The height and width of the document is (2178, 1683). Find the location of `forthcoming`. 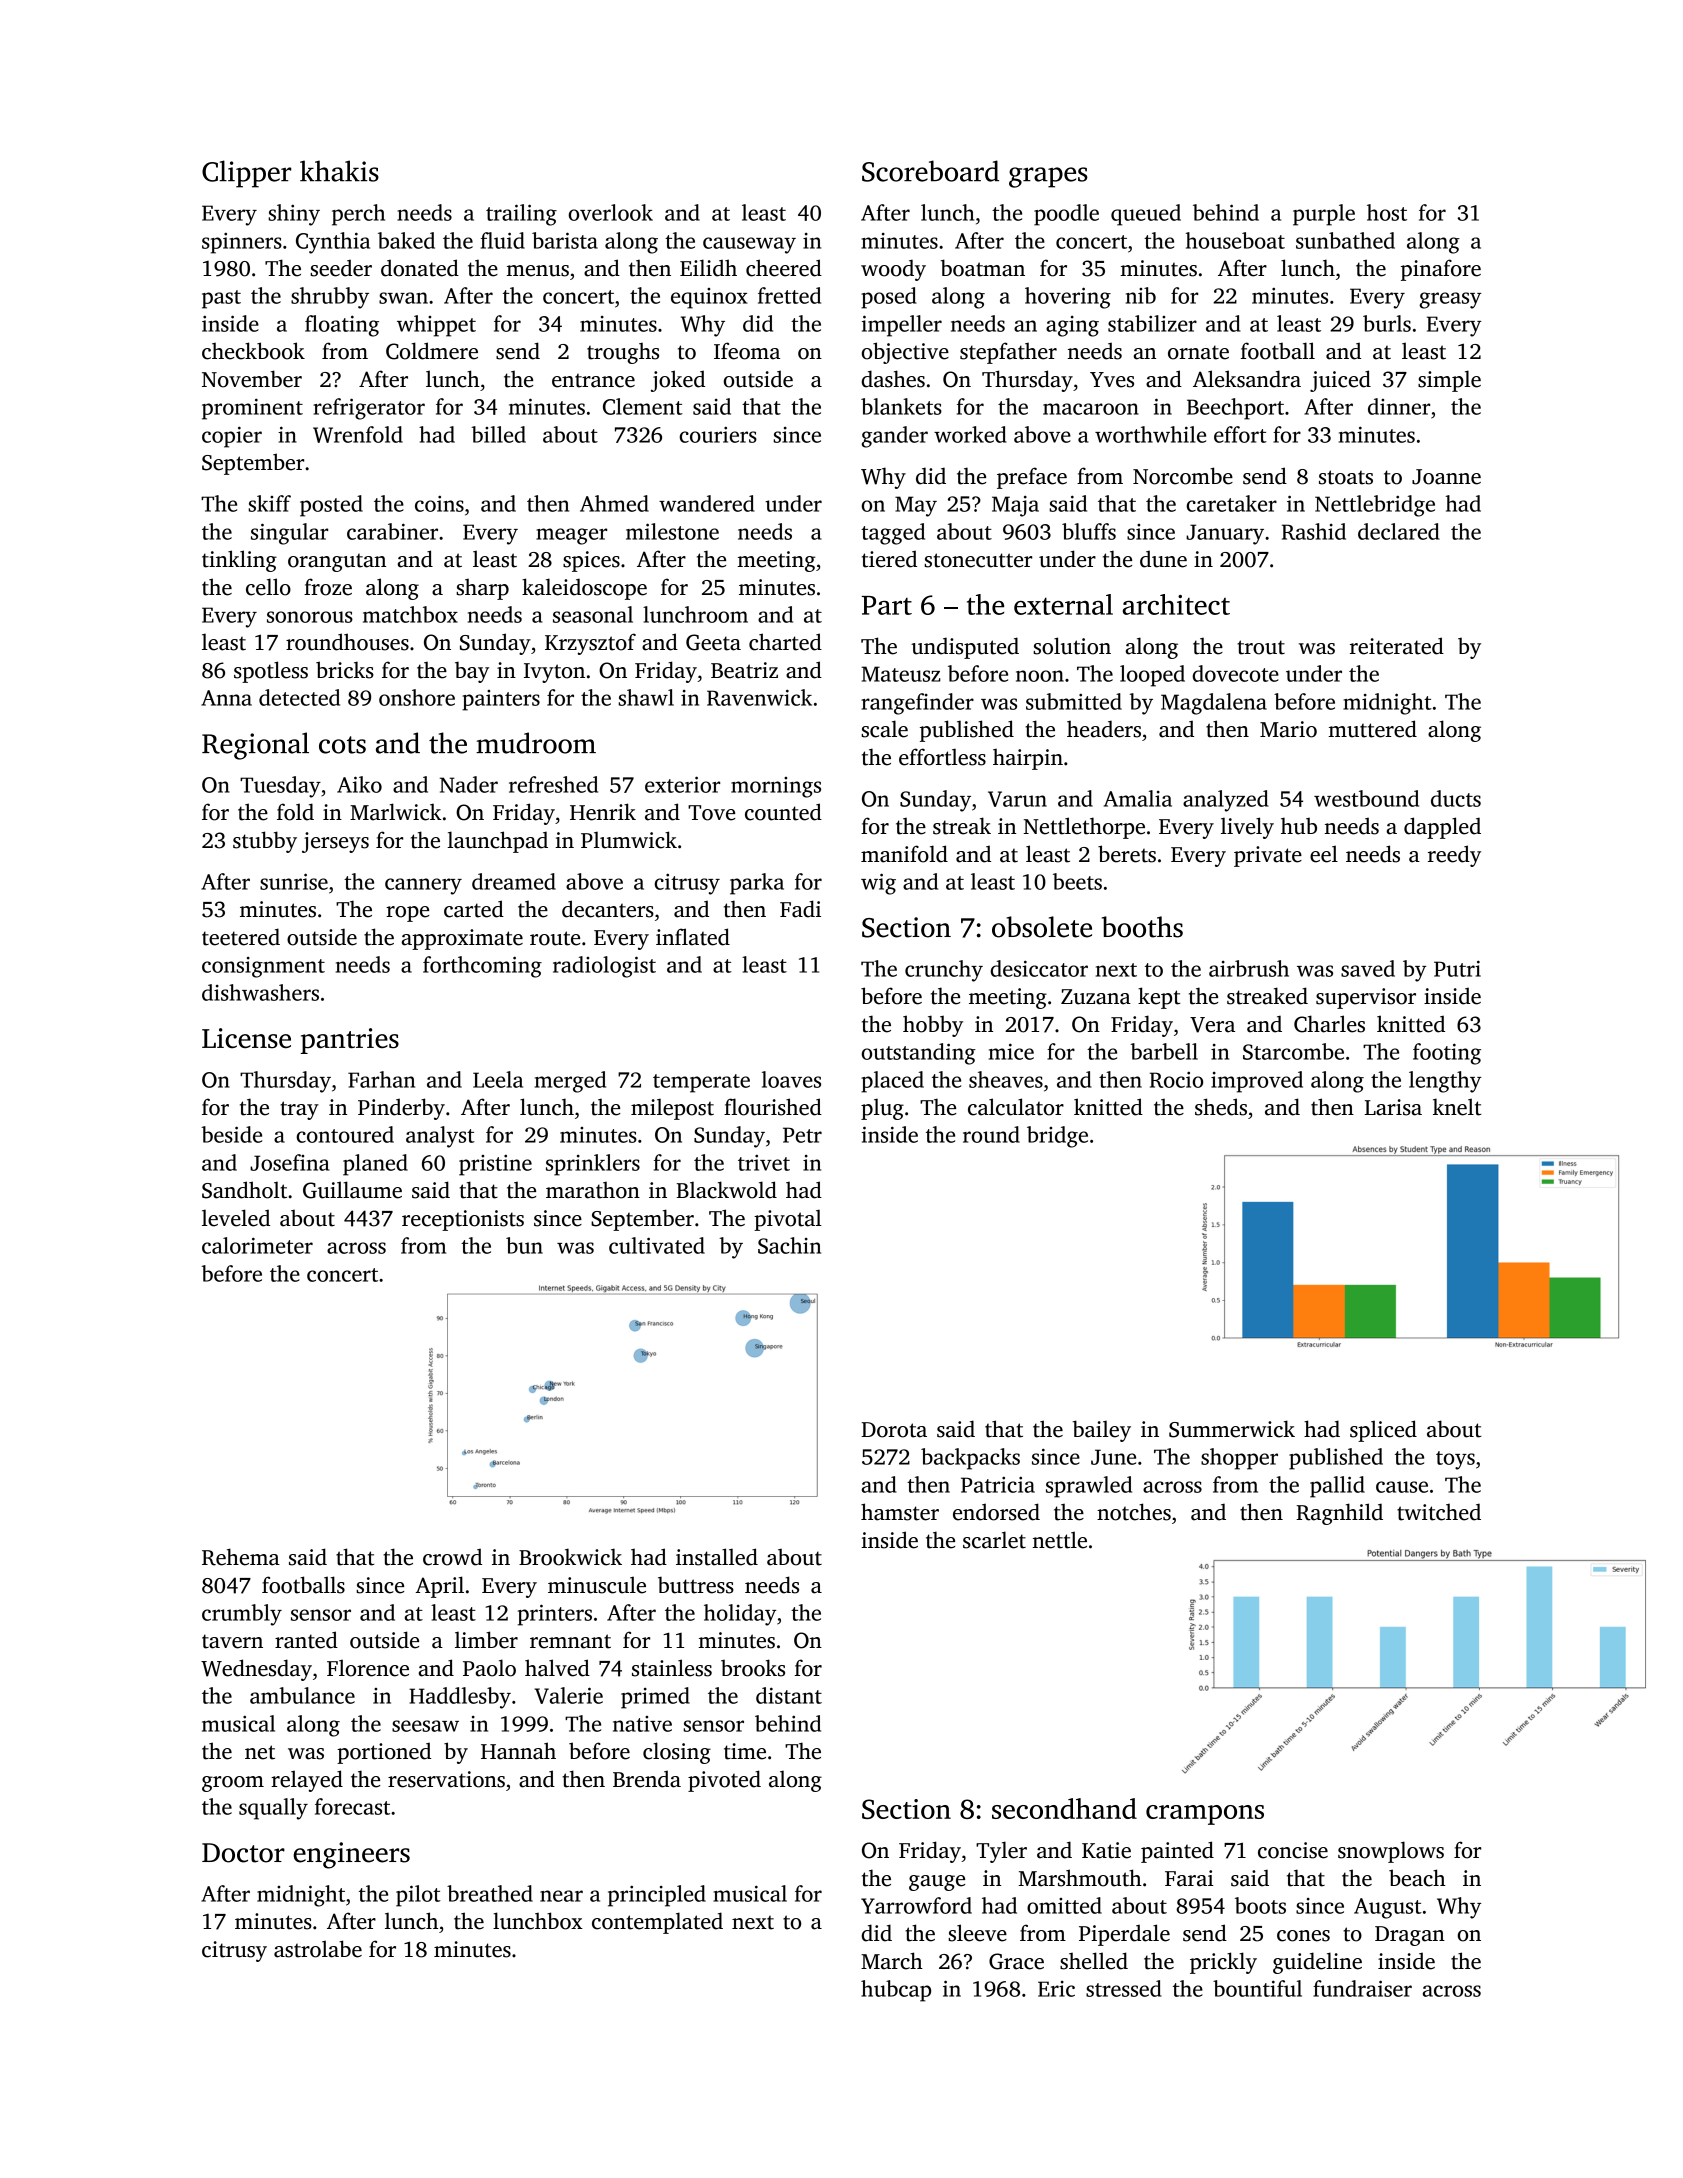

forthcoming is located at coordinates (482, 967).
